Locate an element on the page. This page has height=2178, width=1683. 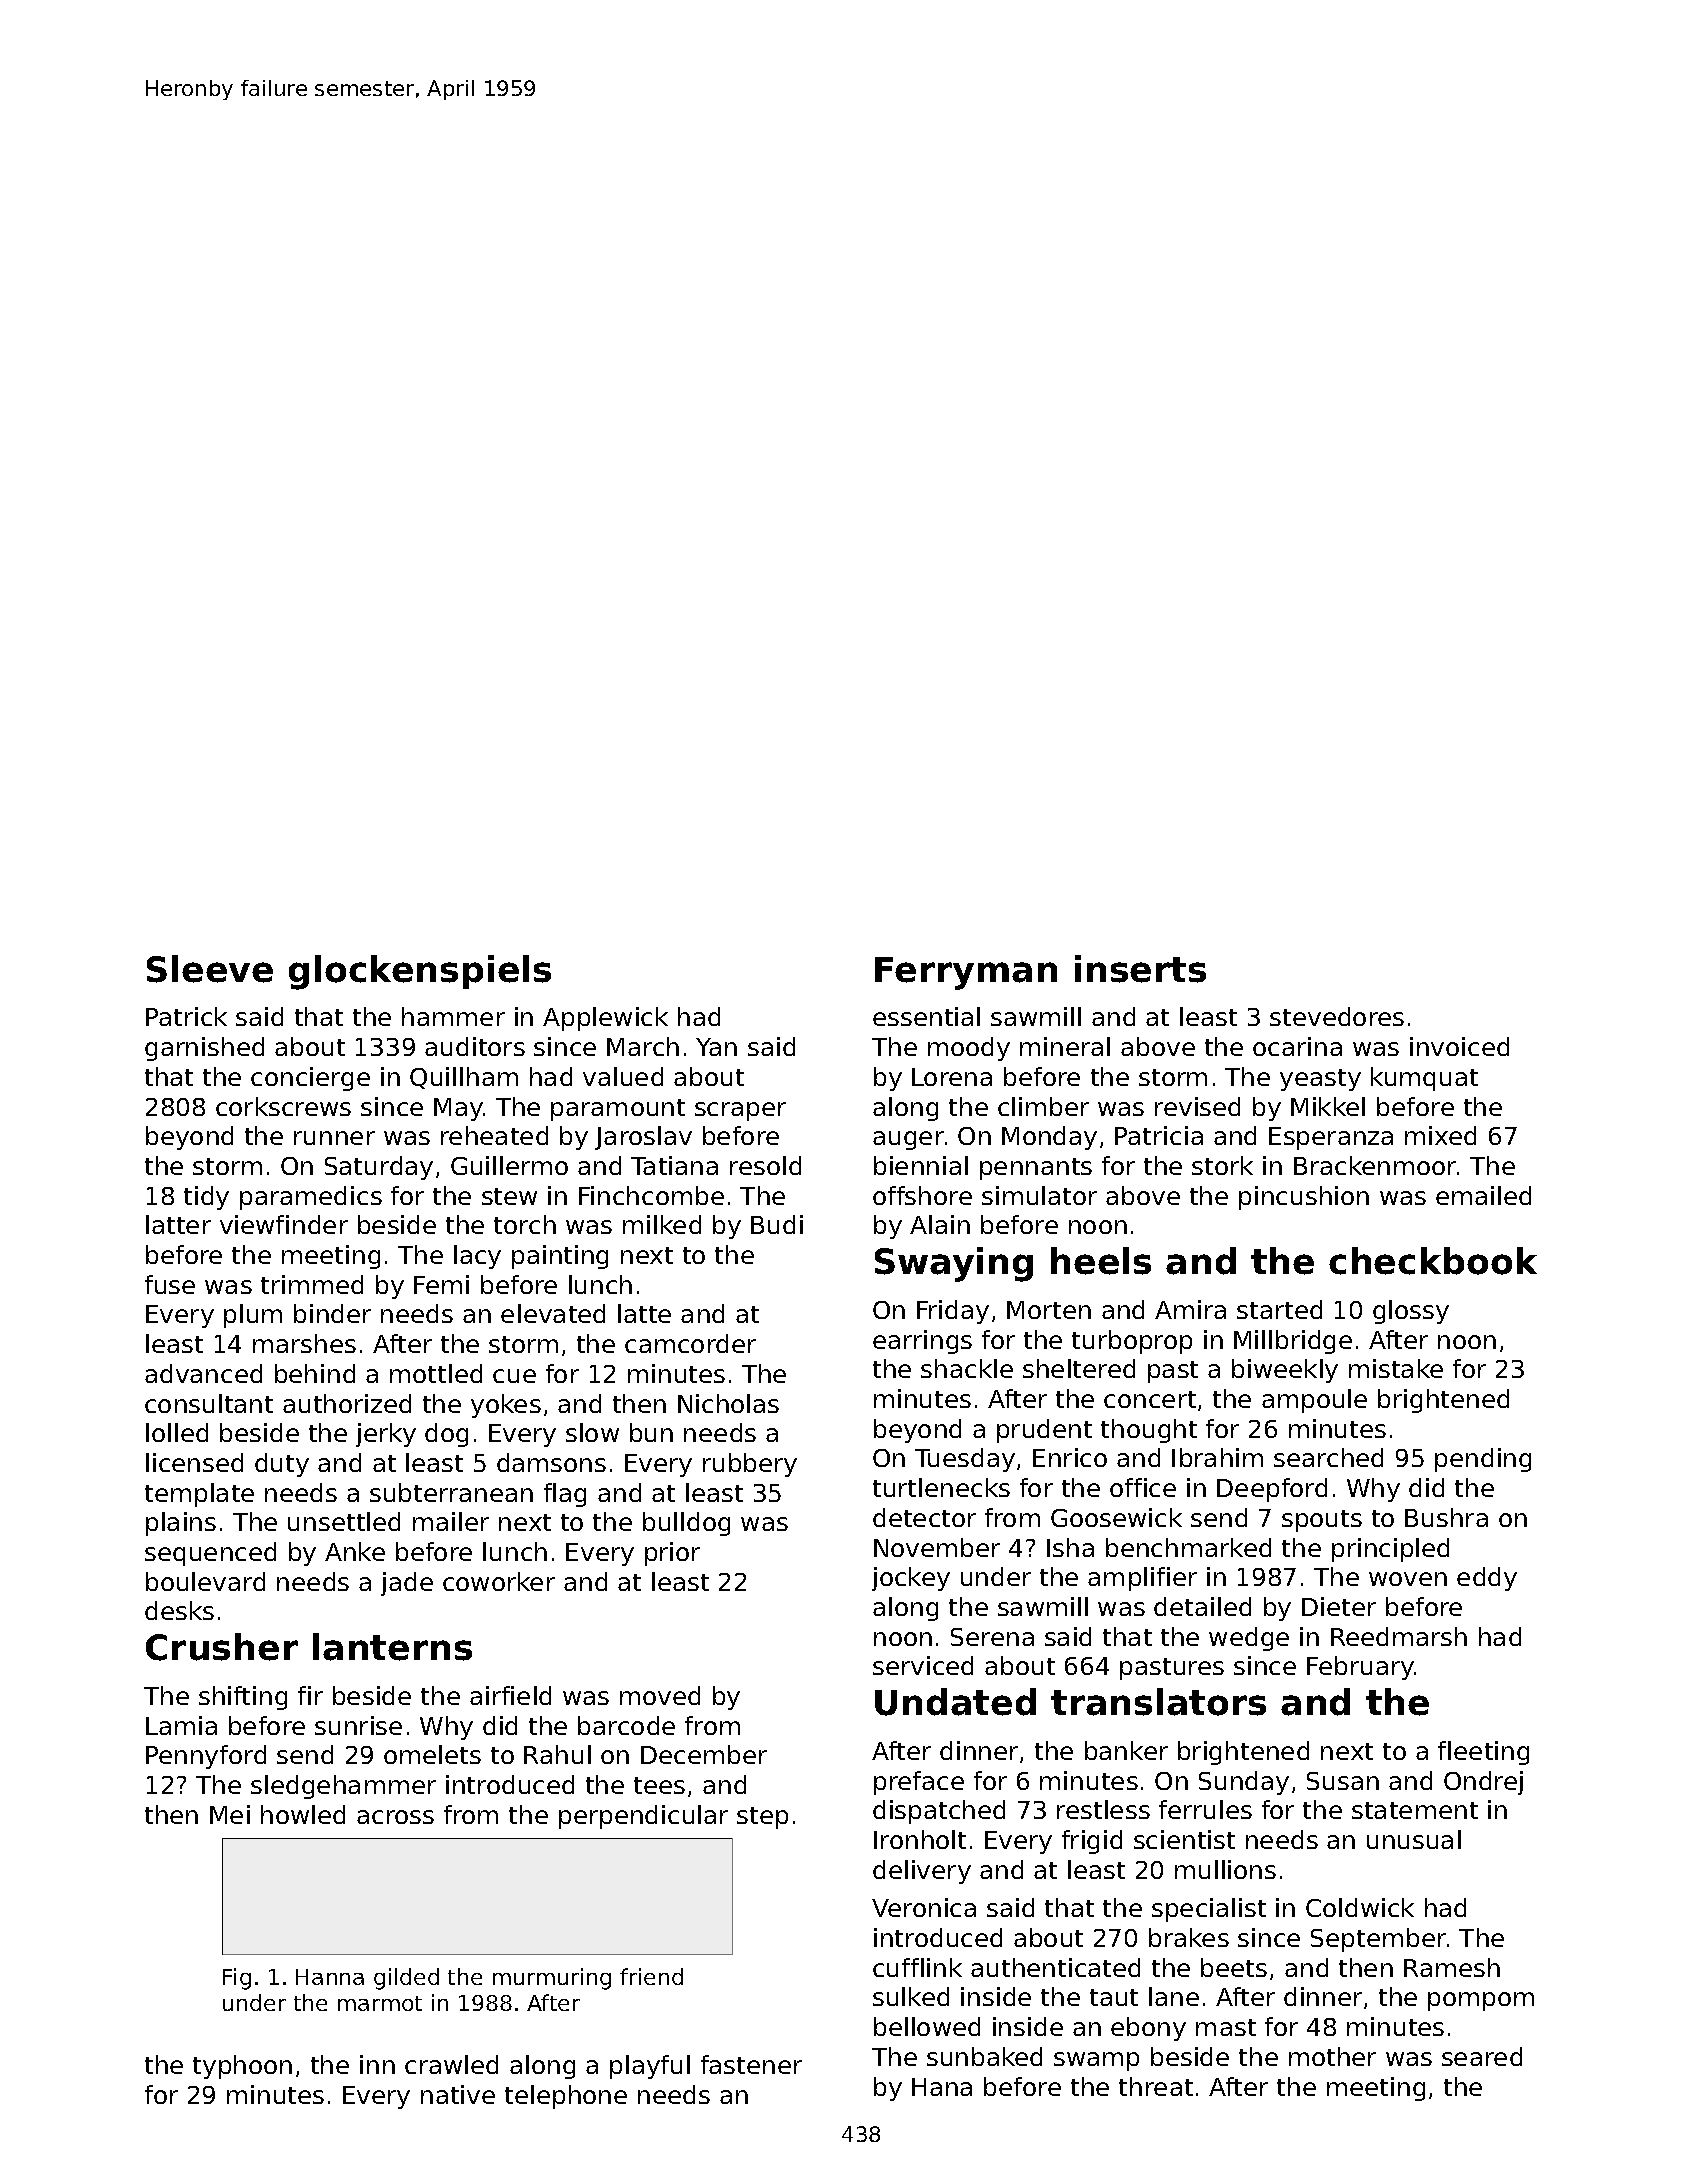
trimmed is located at coordinates (312, 1284).
